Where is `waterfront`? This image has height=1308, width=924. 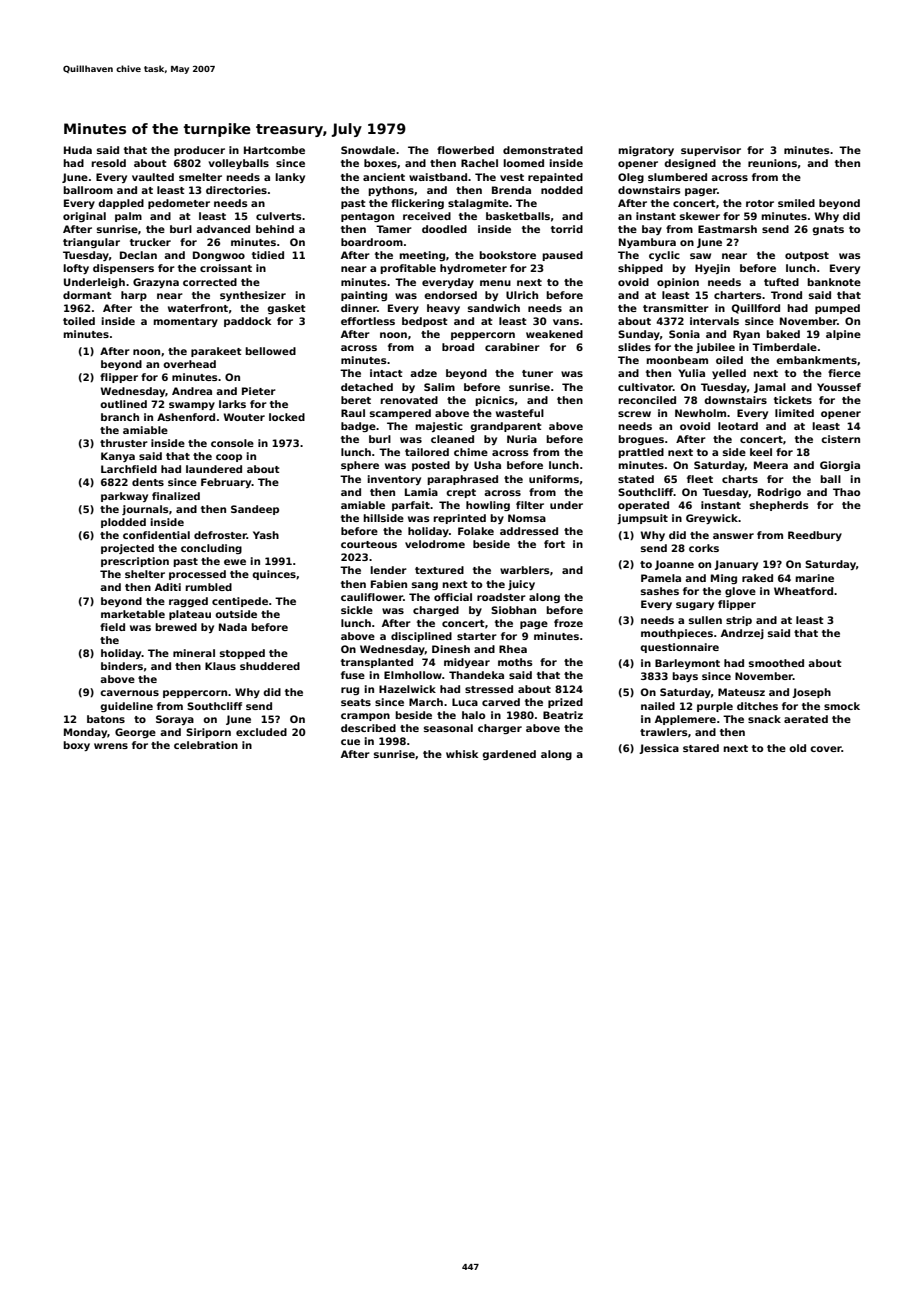
waterfront is located at coordinates (198, 308).
